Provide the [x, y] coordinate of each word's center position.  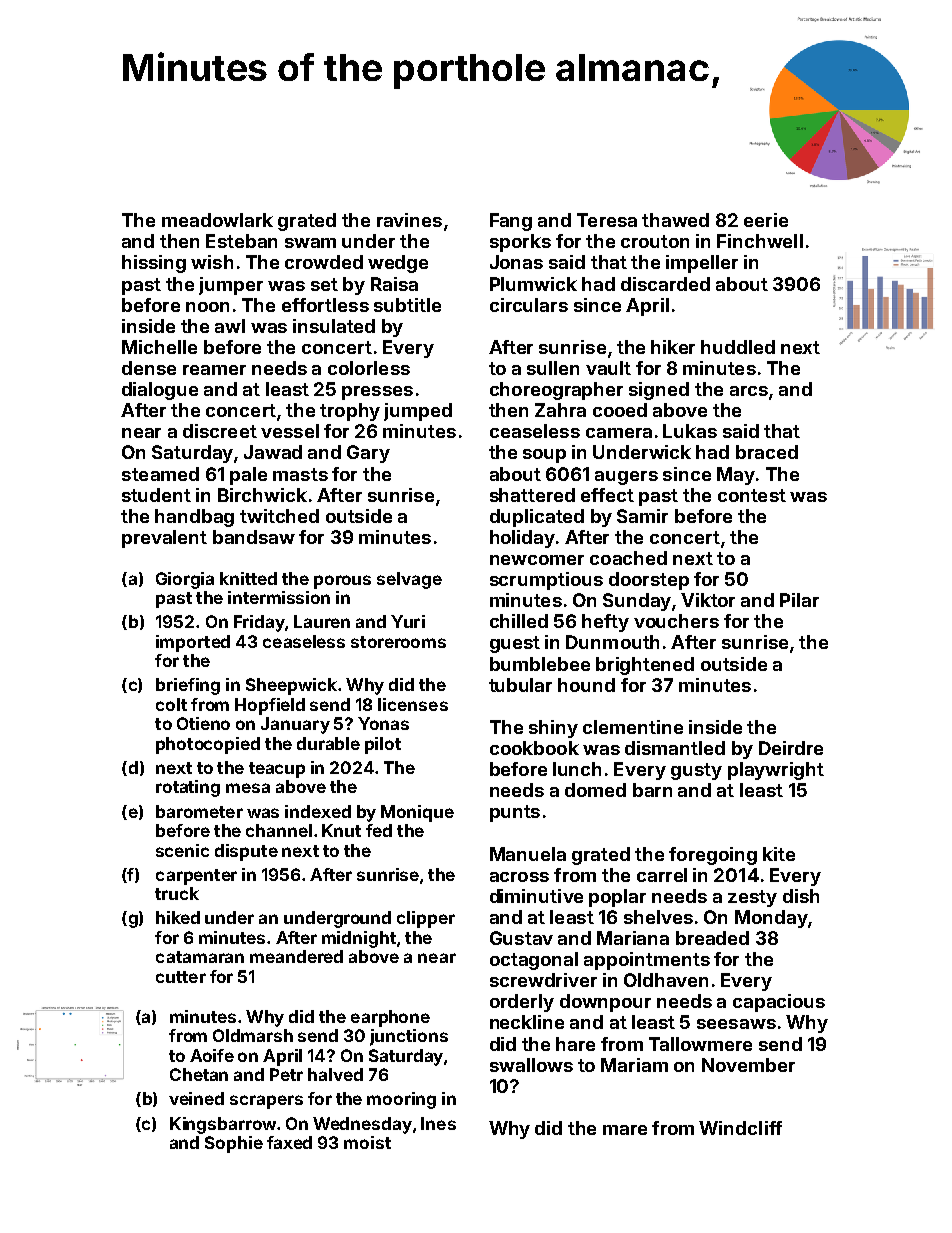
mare [625, 1130]
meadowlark [217, 220]
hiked [178, 917]
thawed [675, 220]
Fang [511, 222]
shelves [658, 917]
